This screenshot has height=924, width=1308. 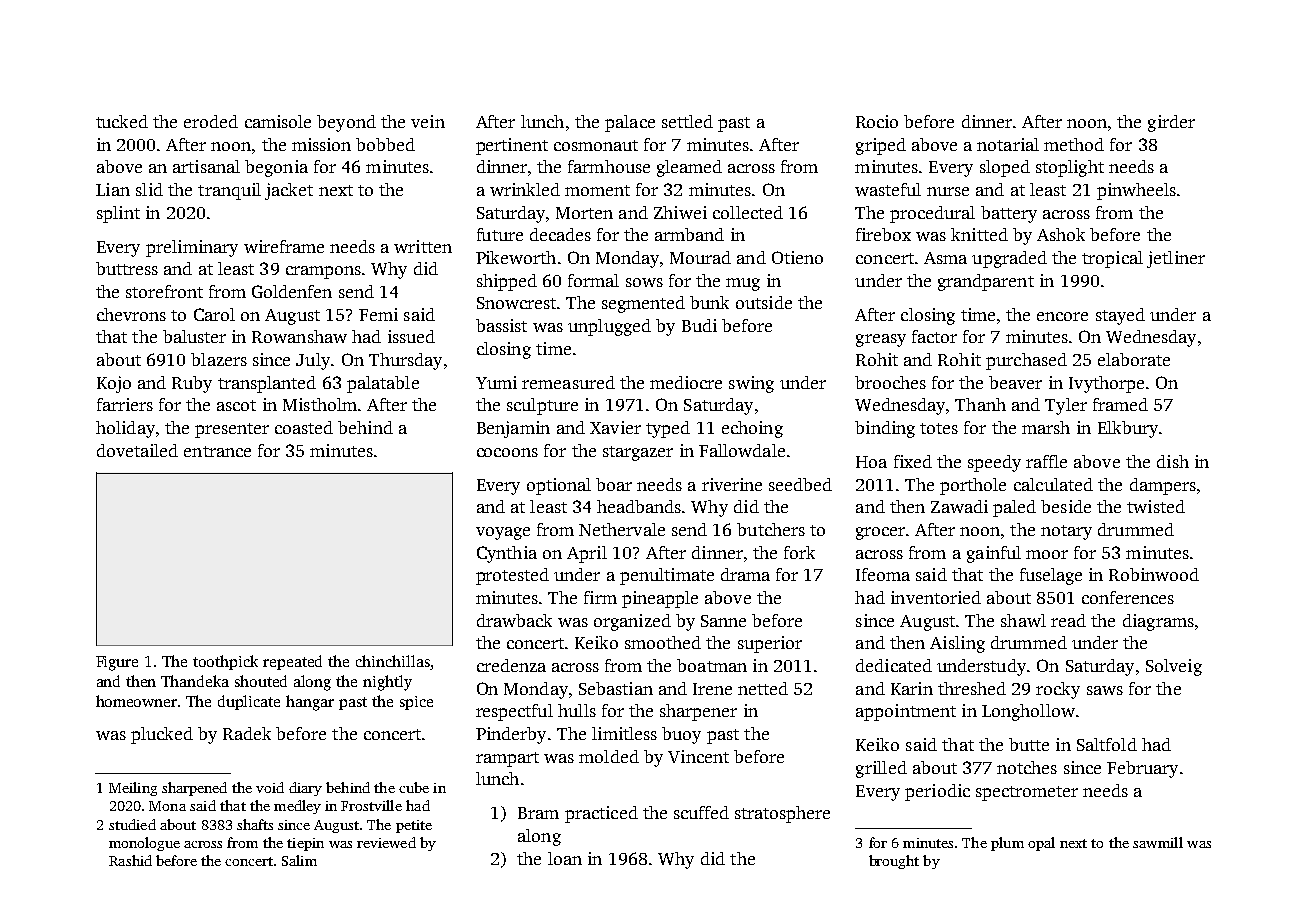 What do you see at coordinates (615, 427) in the screenshot?
I see `Xavier` at bounding box center [615, 427].
